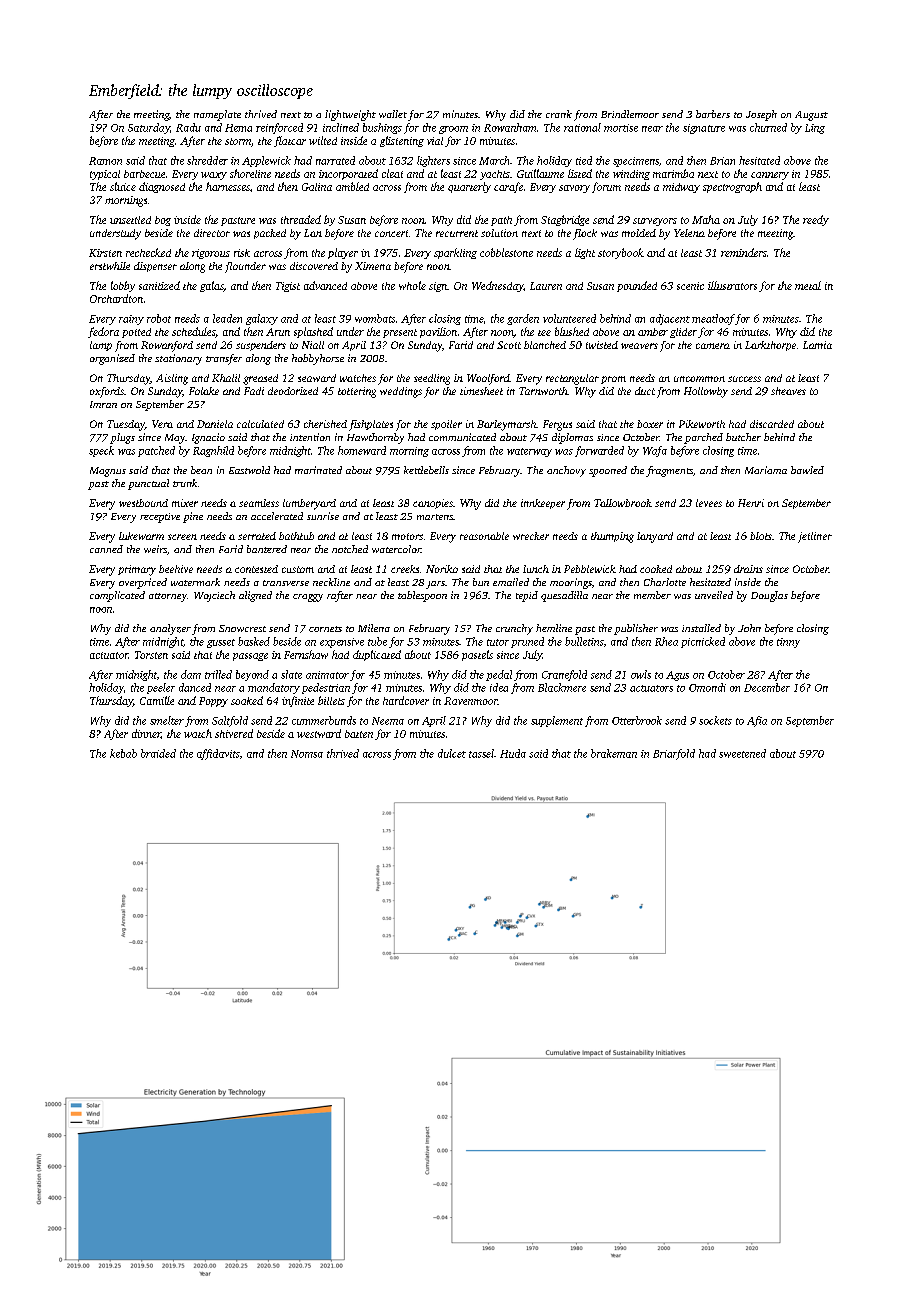  I want to click on rectangular, so click(572, 379).
